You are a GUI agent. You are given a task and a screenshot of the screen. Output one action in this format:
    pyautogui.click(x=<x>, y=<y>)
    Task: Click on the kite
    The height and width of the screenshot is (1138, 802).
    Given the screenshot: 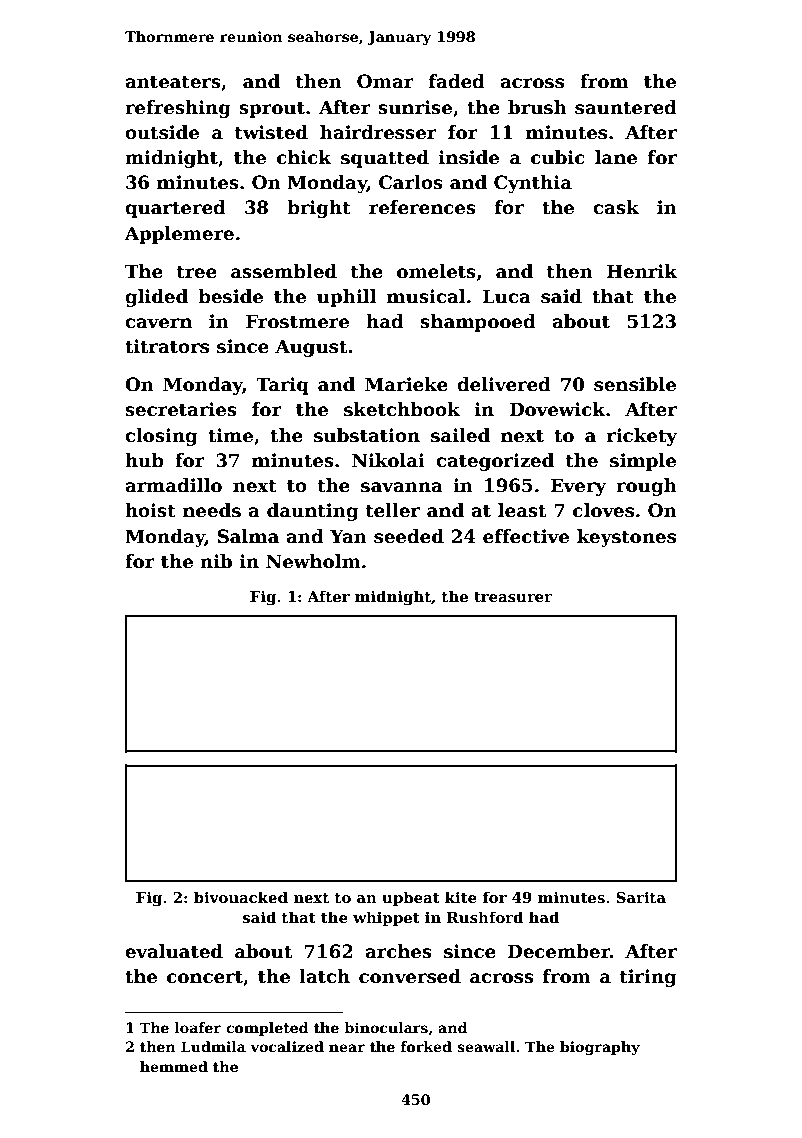 What is the action you would take?
    pyautogui.click(x=461, y=897)
